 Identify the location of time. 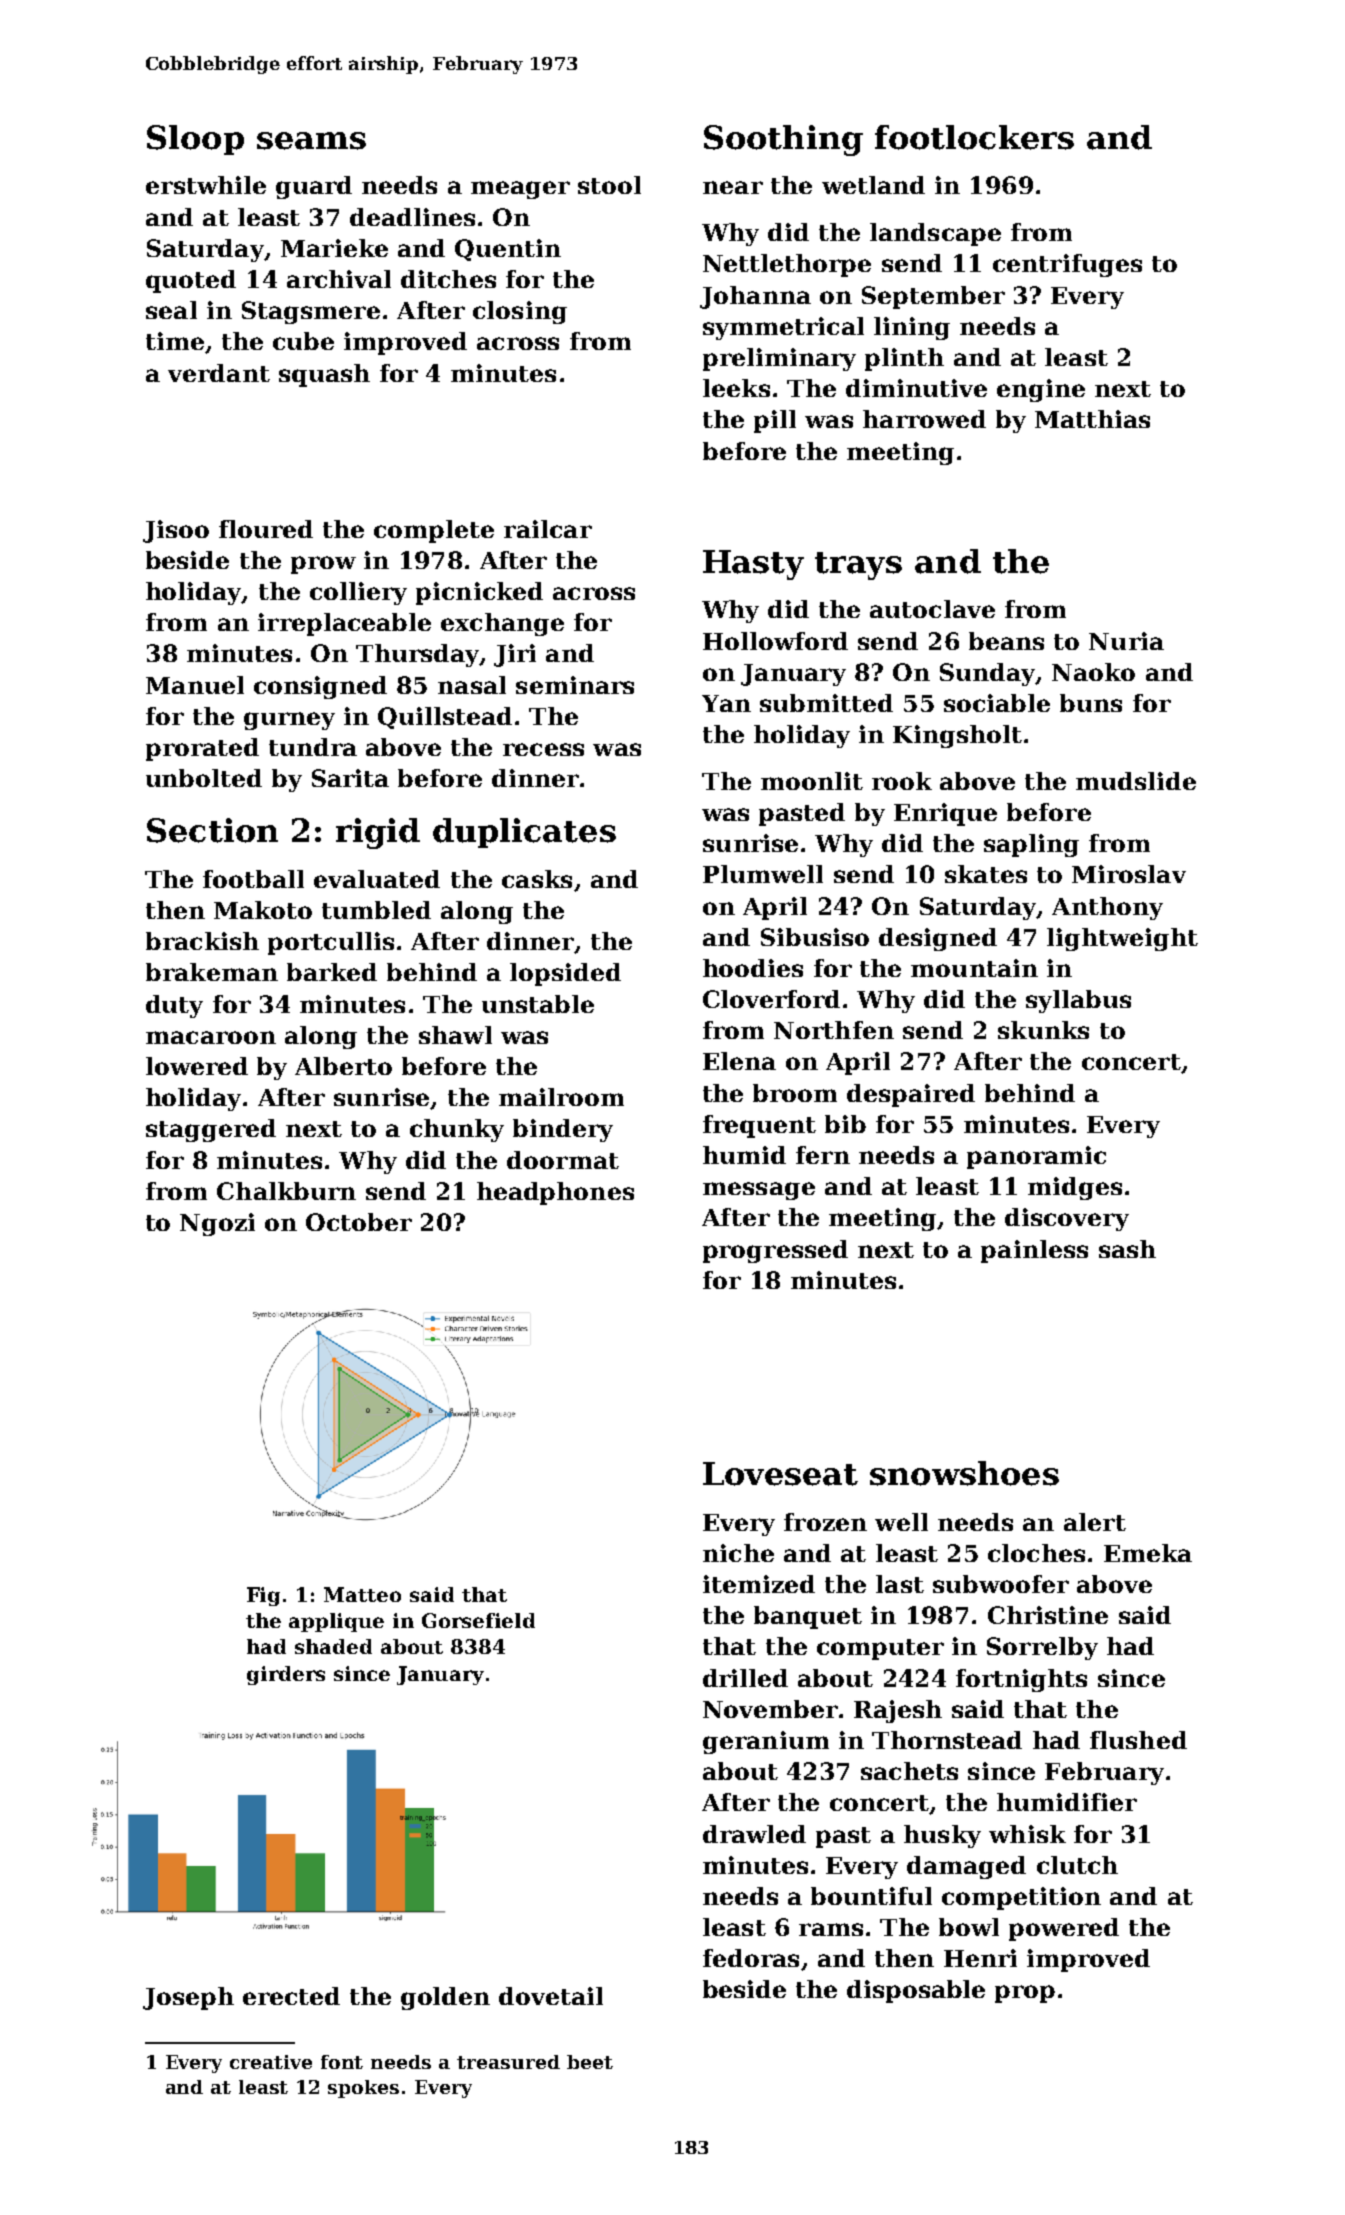
(175, 341).
